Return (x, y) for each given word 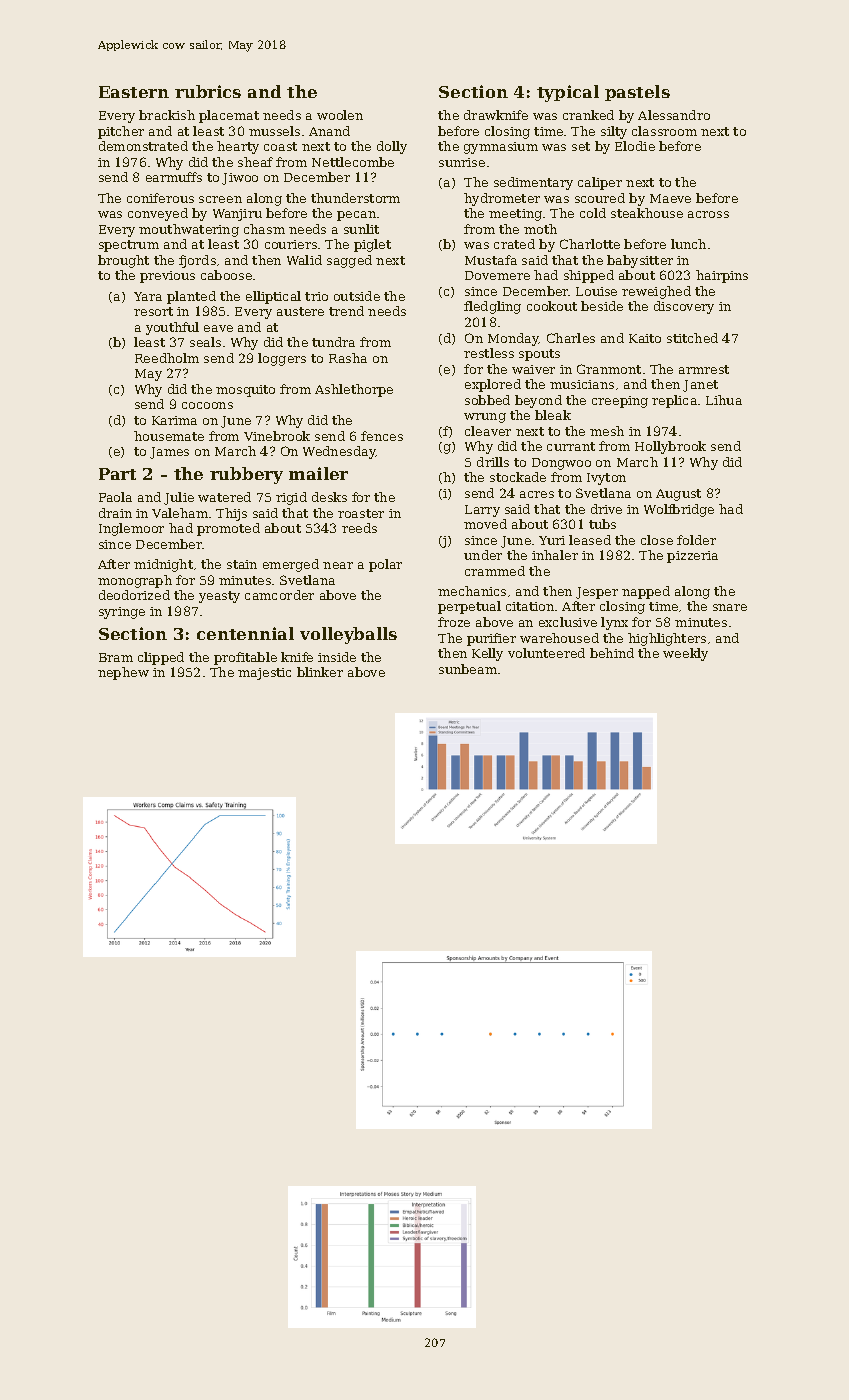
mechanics (472, 591)
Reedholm (167, 358)
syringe (122, 613)
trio (316, 296)
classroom (664, 131)
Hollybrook (670, 447)
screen (220, 199)
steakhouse (647, 213)
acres (537, 494)
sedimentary (533, 183)
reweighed (656, 292)
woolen (340, 115)
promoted (228, 529)
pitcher (121, 132)
